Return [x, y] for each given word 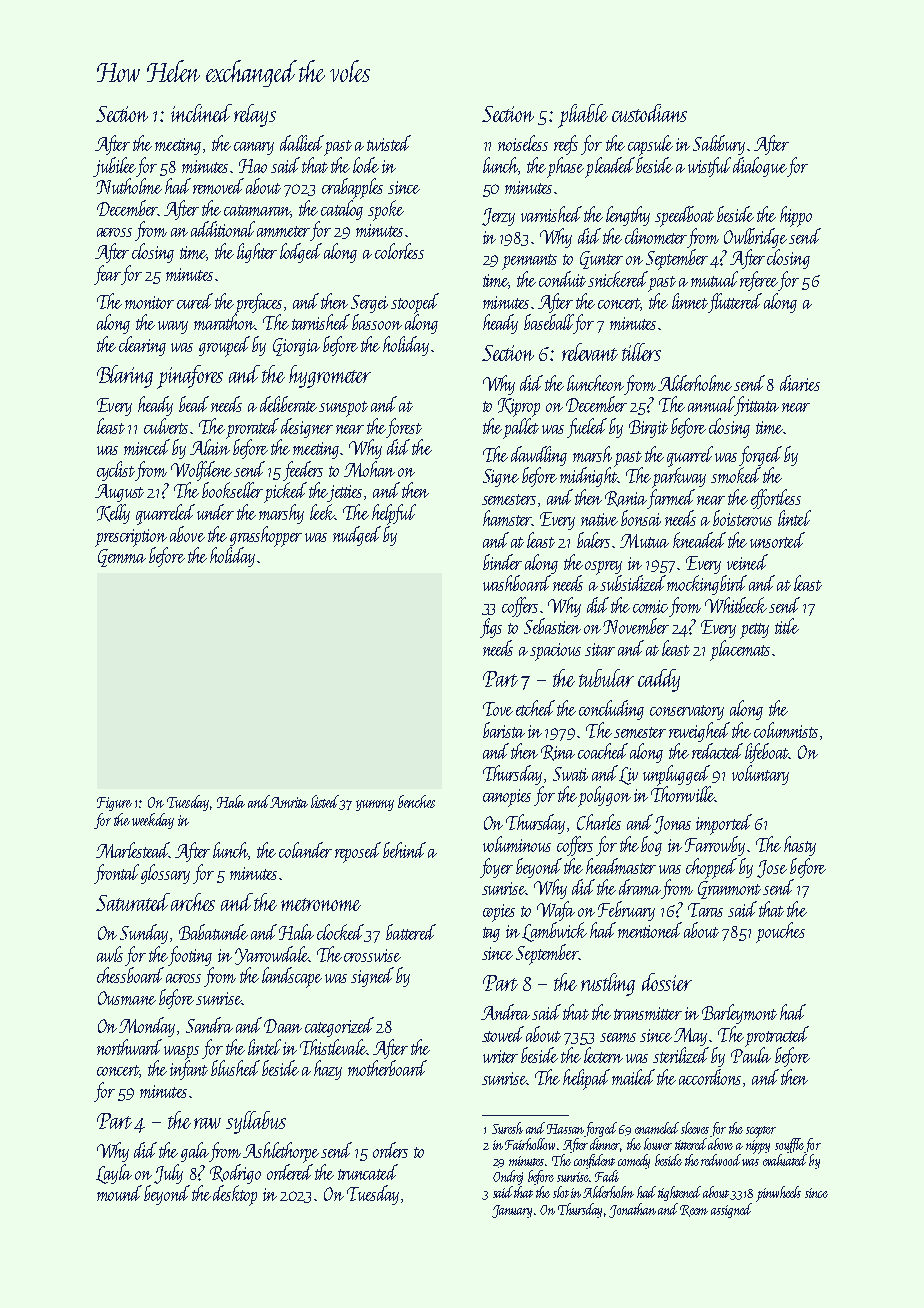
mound [119, 1193]
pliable [583, 116]
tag [491, 934]
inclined [201, 113]
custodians [649, 113]
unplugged [676, 775]
